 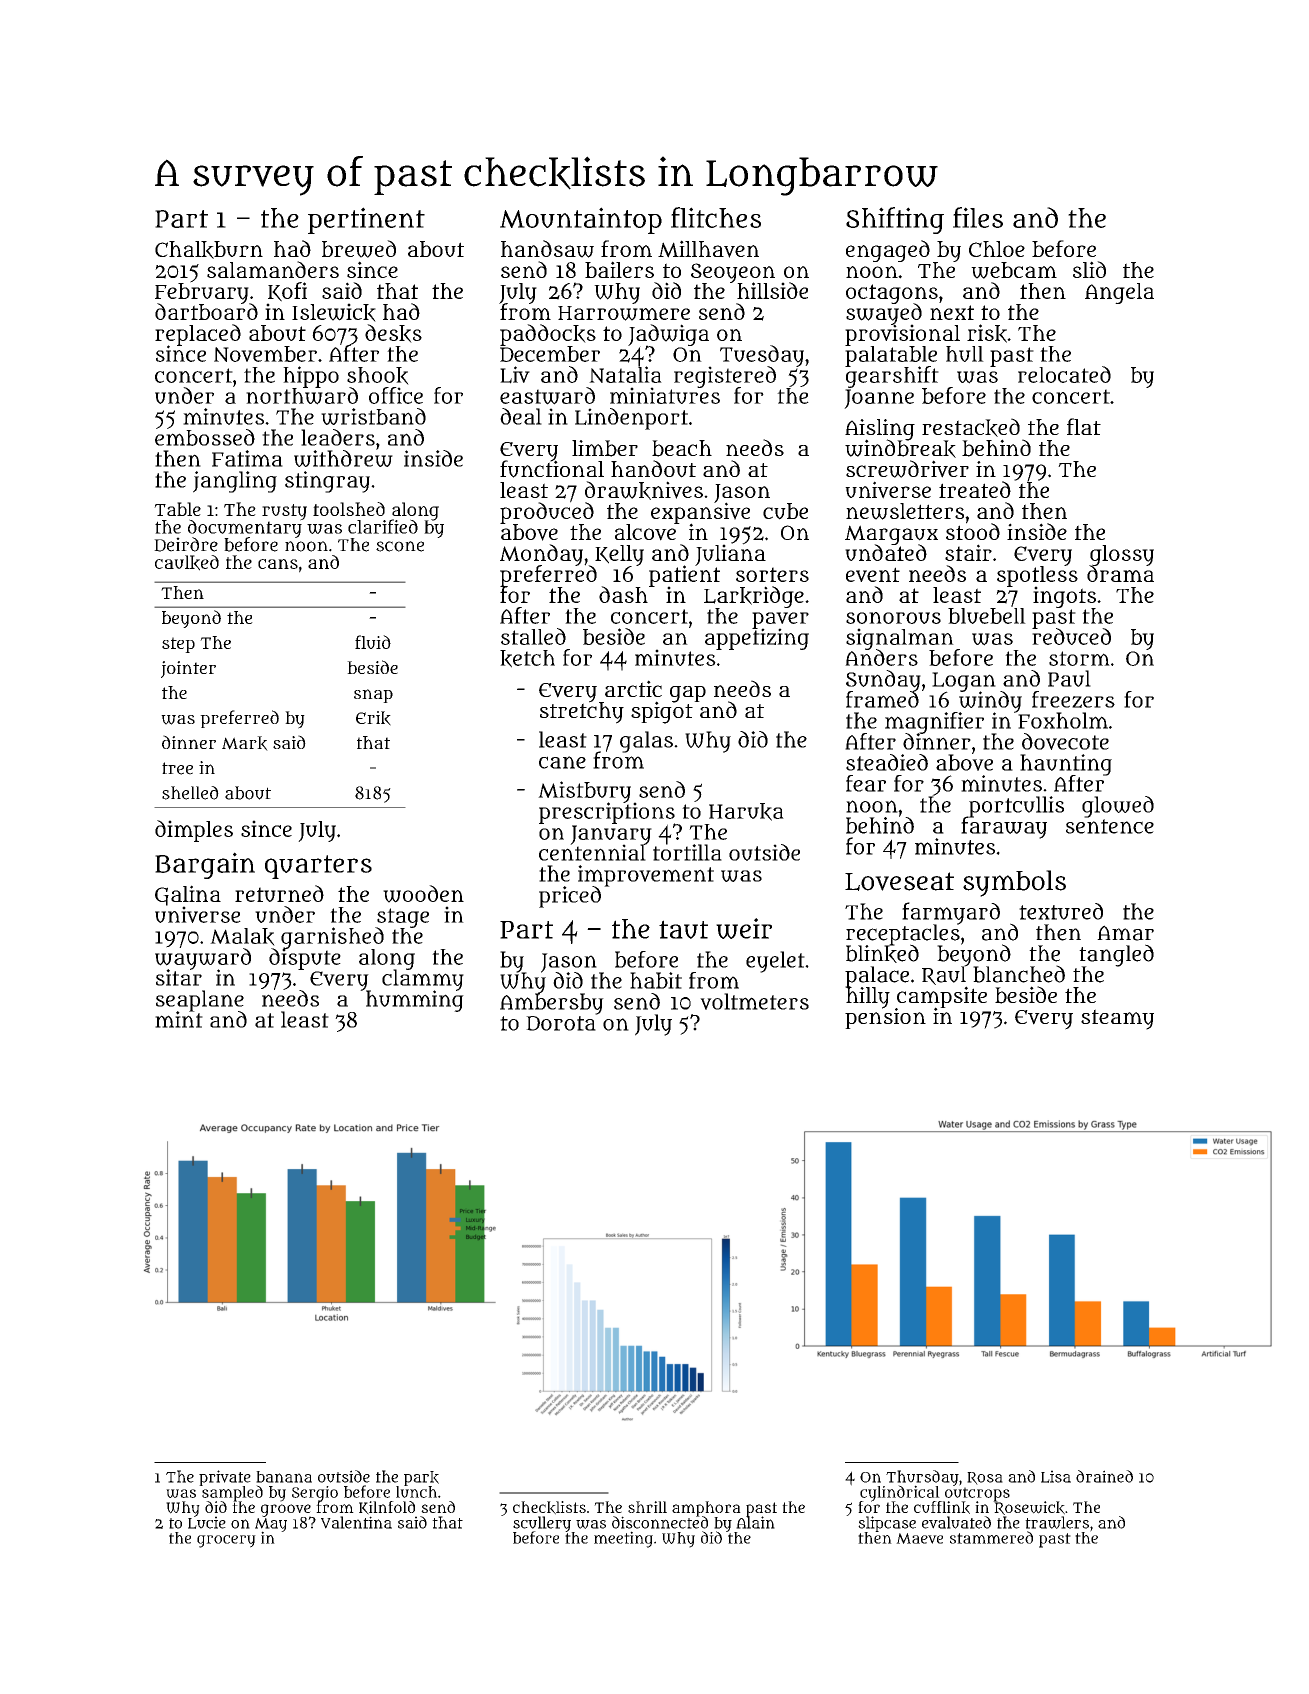 What do you see at coordinates (387, 1508) in the screenshot?
I see `Kilnfold` at bounding box center [387, 1508].
